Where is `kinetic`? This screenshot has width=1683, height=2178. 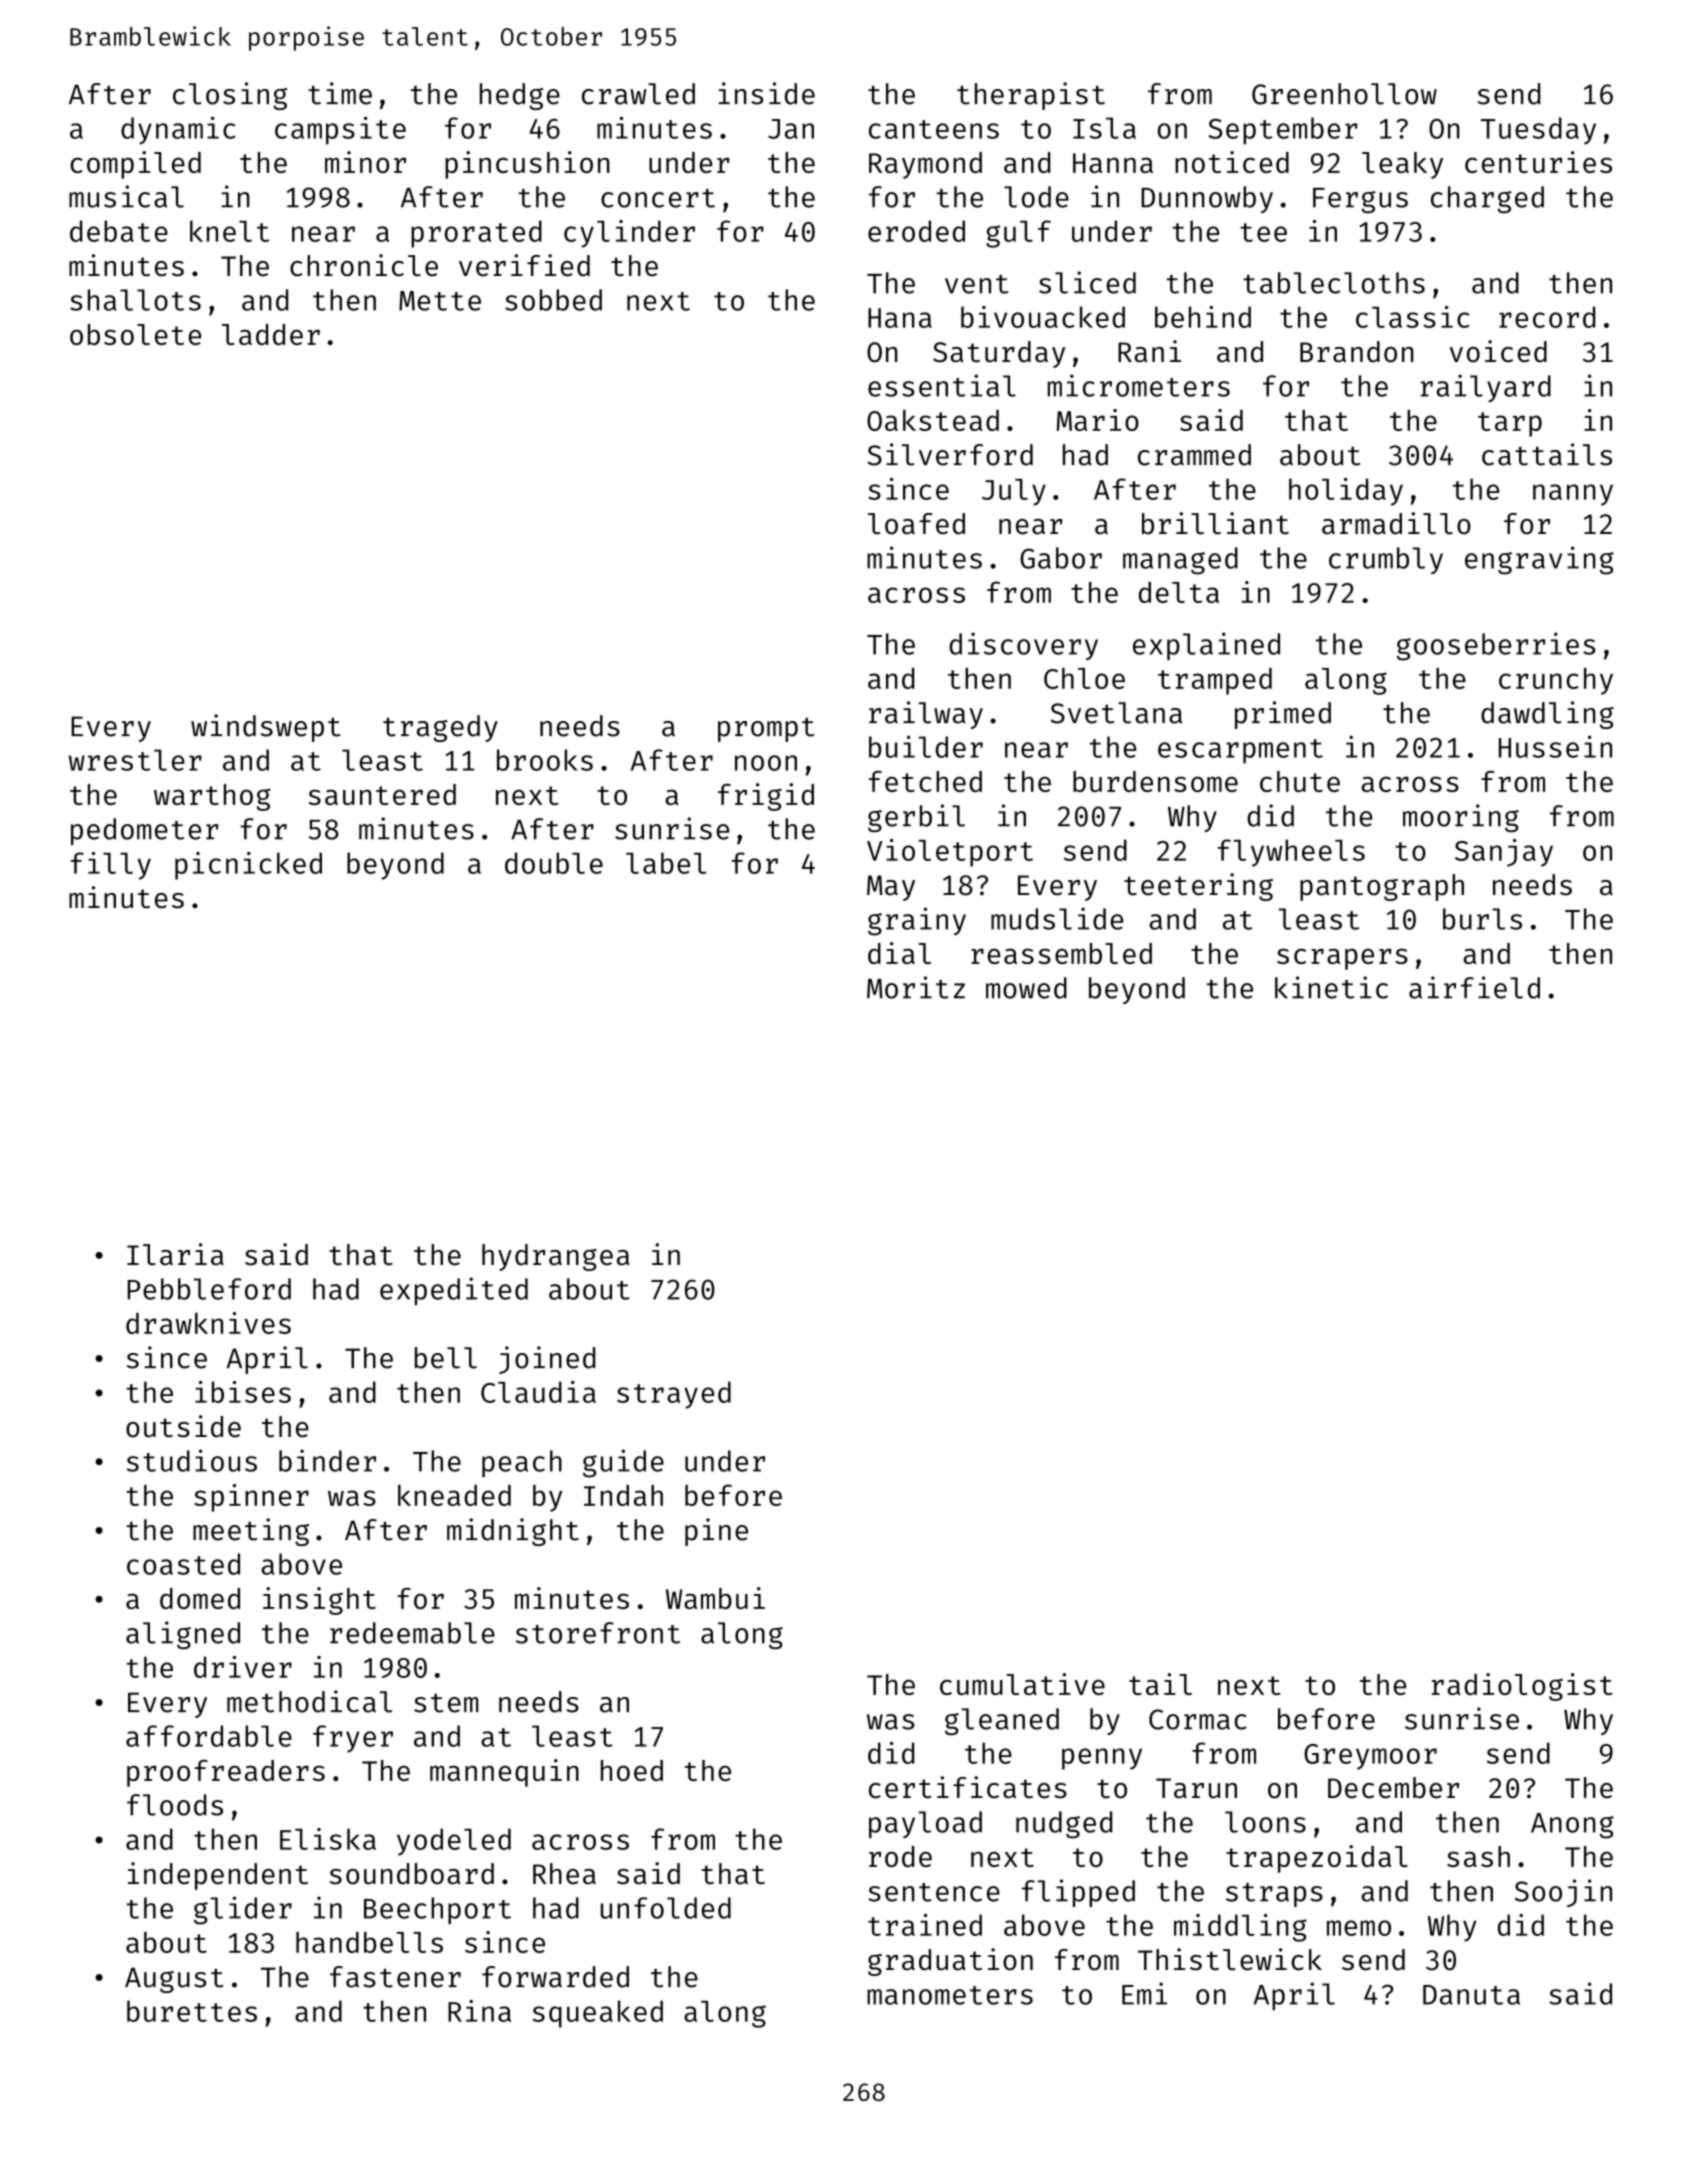
kinetic is located at coordinates (1331, 987).
